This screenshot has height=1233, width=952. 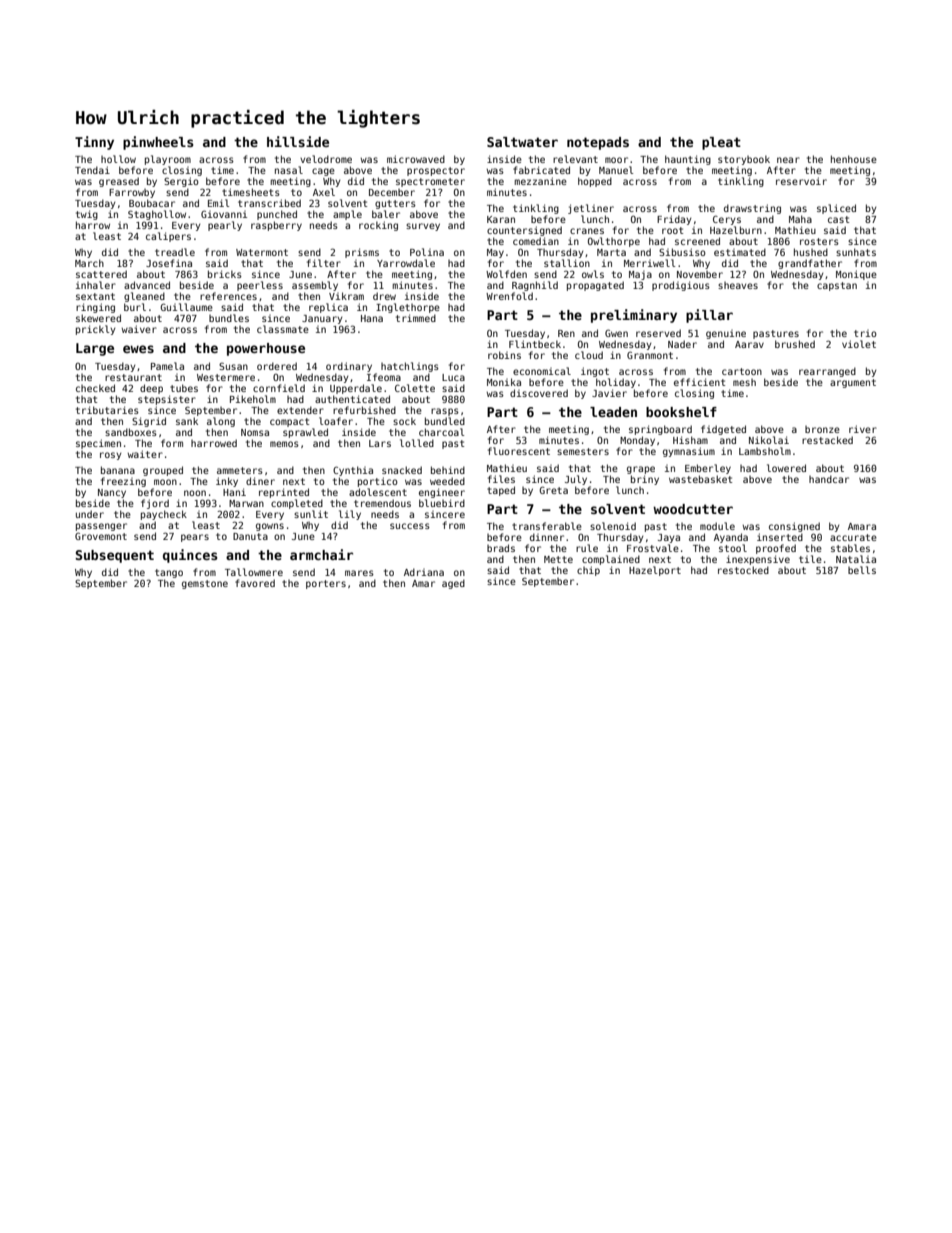 I want to click on mares, so click(x=359, y=573).
